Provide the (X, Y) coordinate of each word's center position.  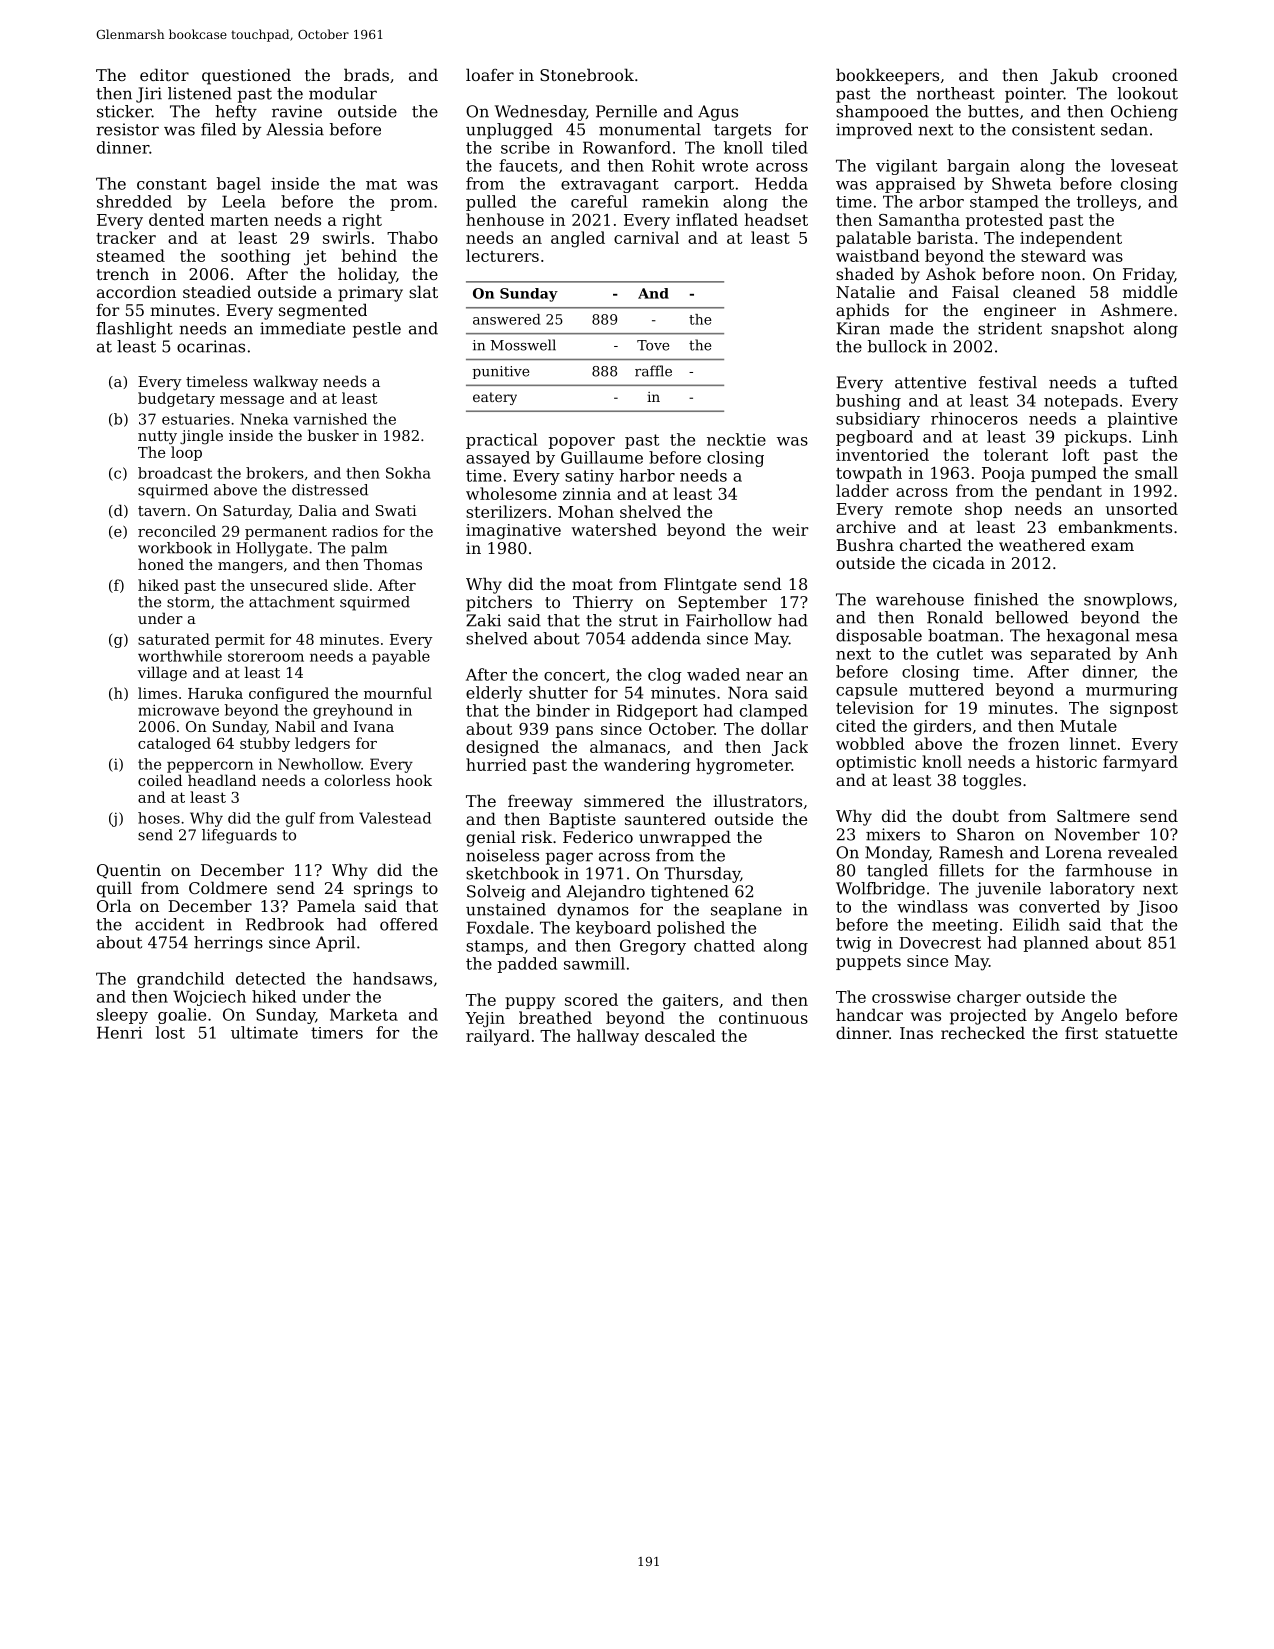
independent (1071, 239)
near (764, 676)
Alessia (295, 129)
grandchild (180, 980)
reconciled (177, 531)
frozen (1033, 743)
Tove (653, 345)
